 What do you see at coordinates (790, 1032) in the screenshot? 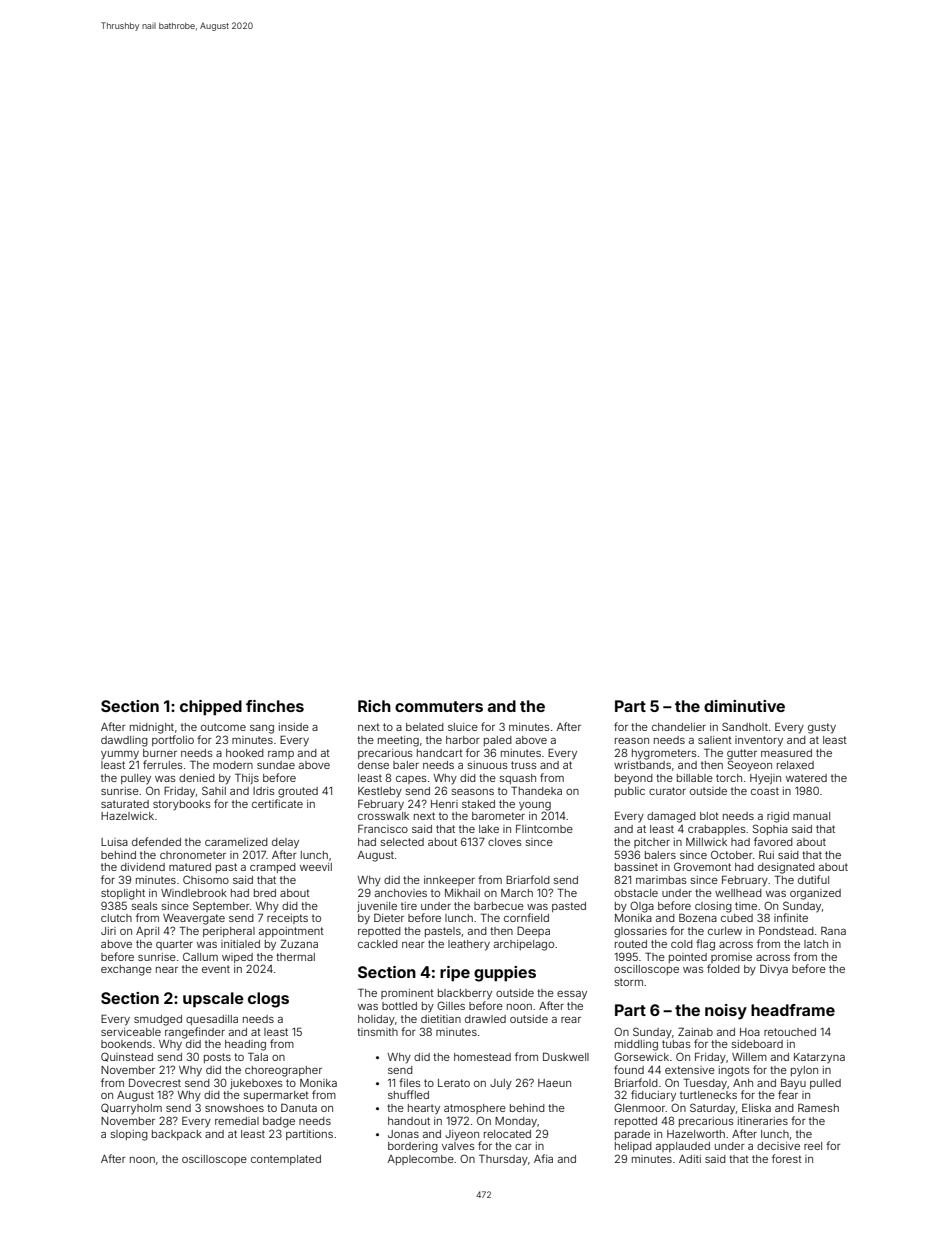
I see `retouched` at bounding box center [790, 1032].
